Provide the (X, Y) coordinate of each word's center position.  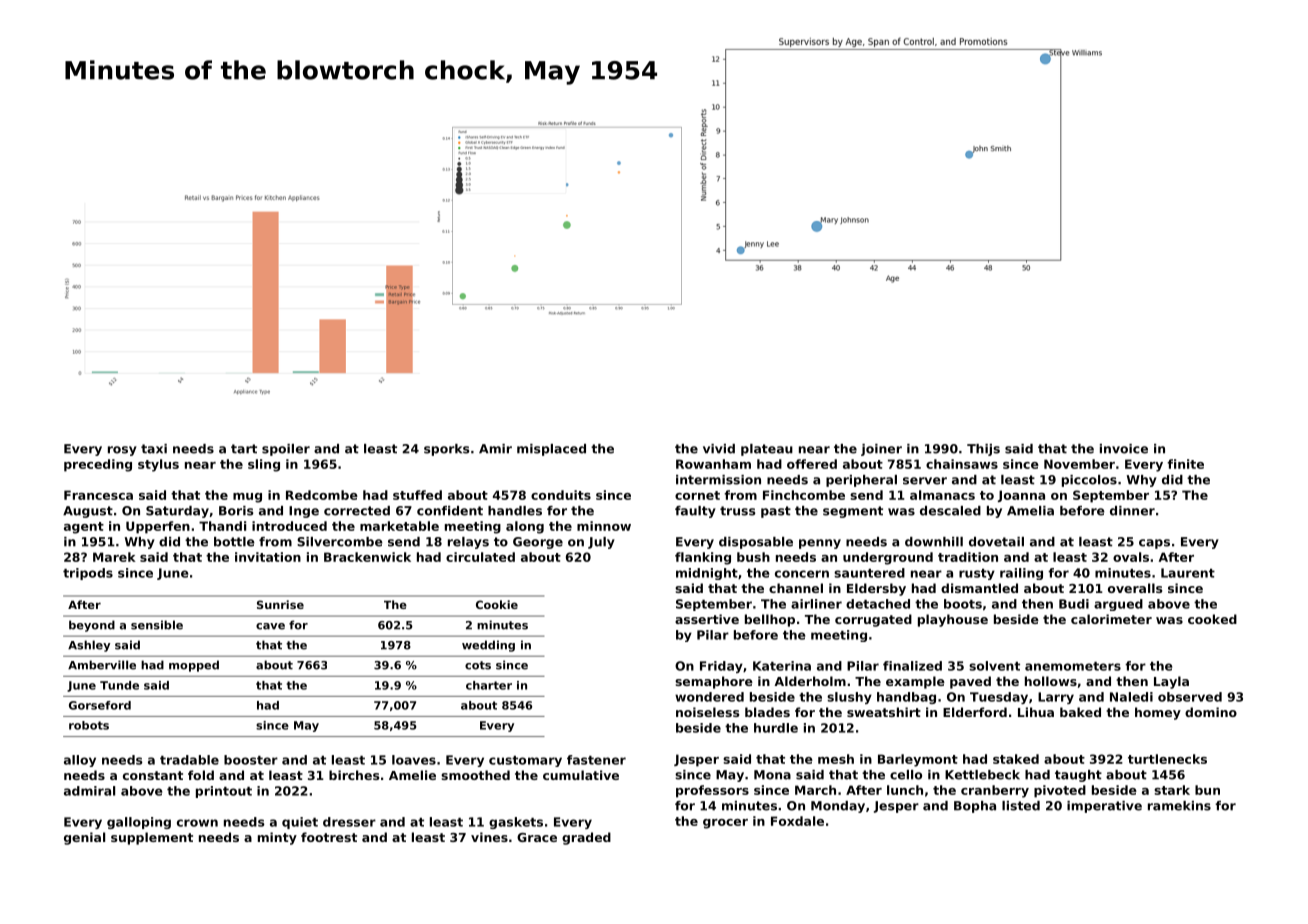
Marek (114, 557)
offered (812, 464)
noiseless (707, 712)
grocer (725, 824)
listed (1021, 806)
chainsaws (962, 464)
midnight (707, 574)
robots (89, 725)
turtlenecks (1167, 759)
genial (84, 838)
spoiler (286, 450)
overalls (1135, 588)
